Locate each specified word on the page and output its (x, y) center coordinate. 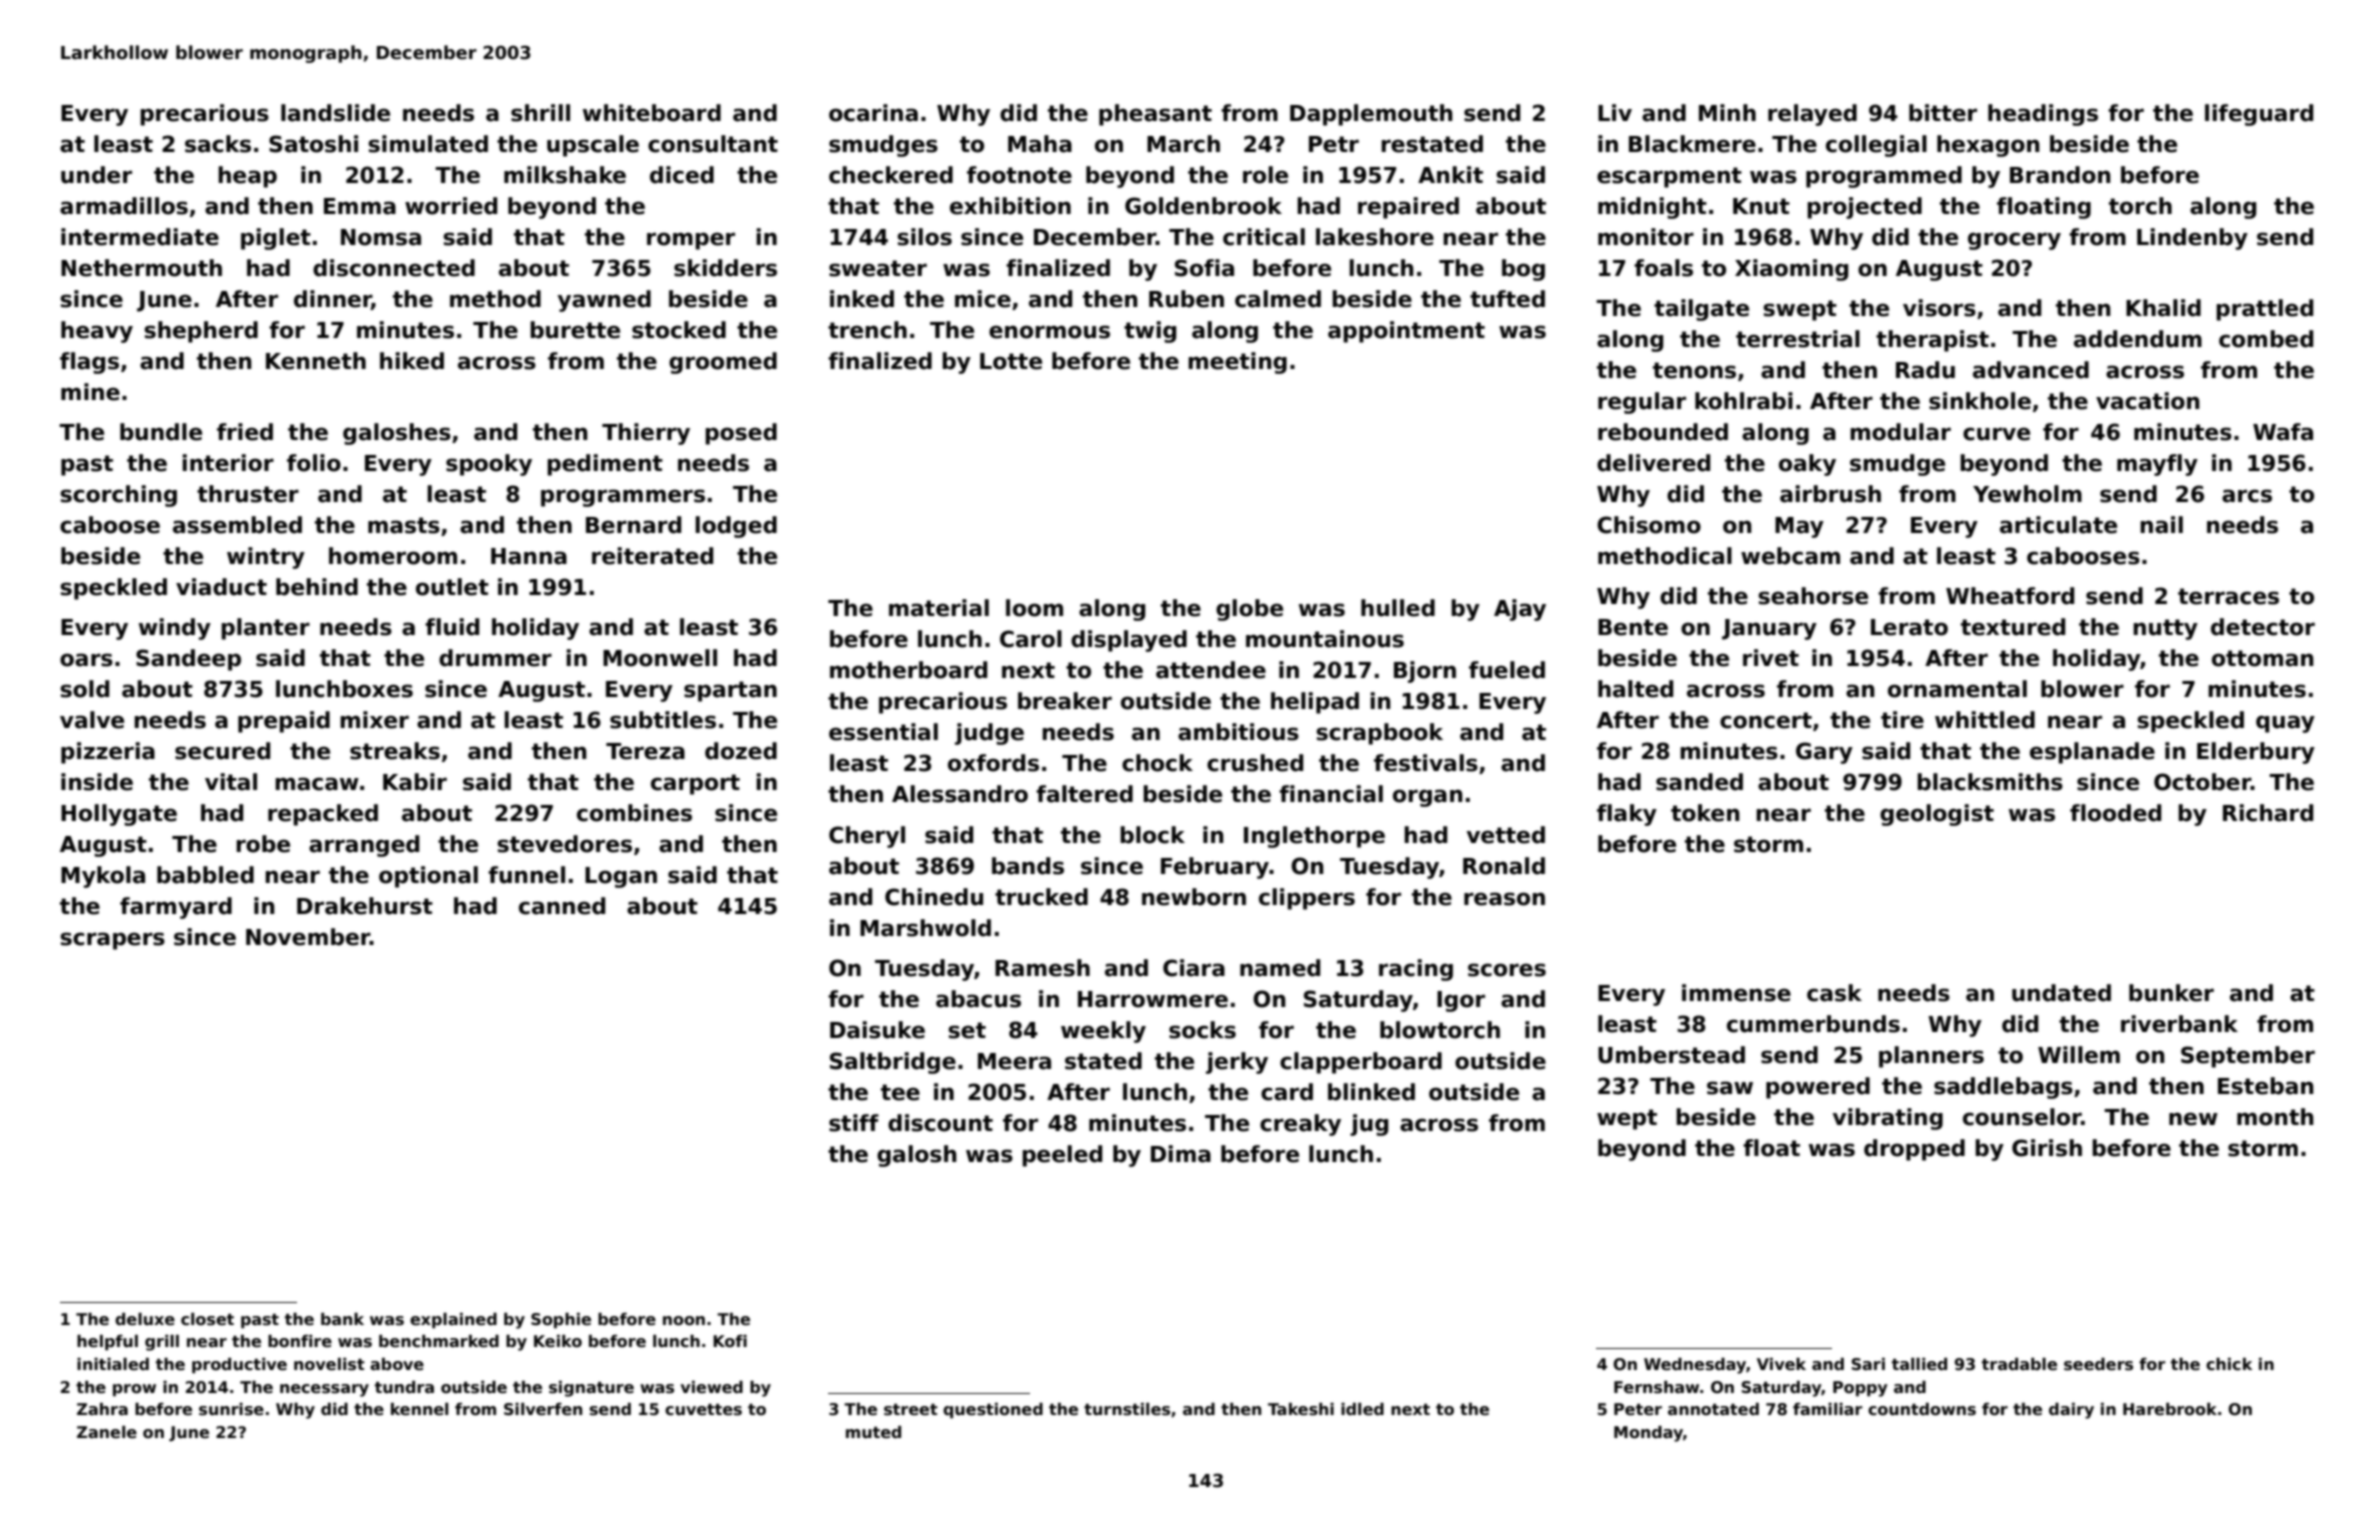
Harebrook (2170, 1409)
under (96, 175)
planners (1931, 1057)
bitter (1943, 113)
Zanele (107, 1432)
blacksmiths (1990, 782)
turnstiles (1127, 1409)
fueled (1507, 670)
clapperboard (1361, 1063)
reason (1504, 899)
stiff (854, 1123)
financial (1331, 794)
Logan (621, 877)
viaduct (221, 587)
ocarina (873, 113)
